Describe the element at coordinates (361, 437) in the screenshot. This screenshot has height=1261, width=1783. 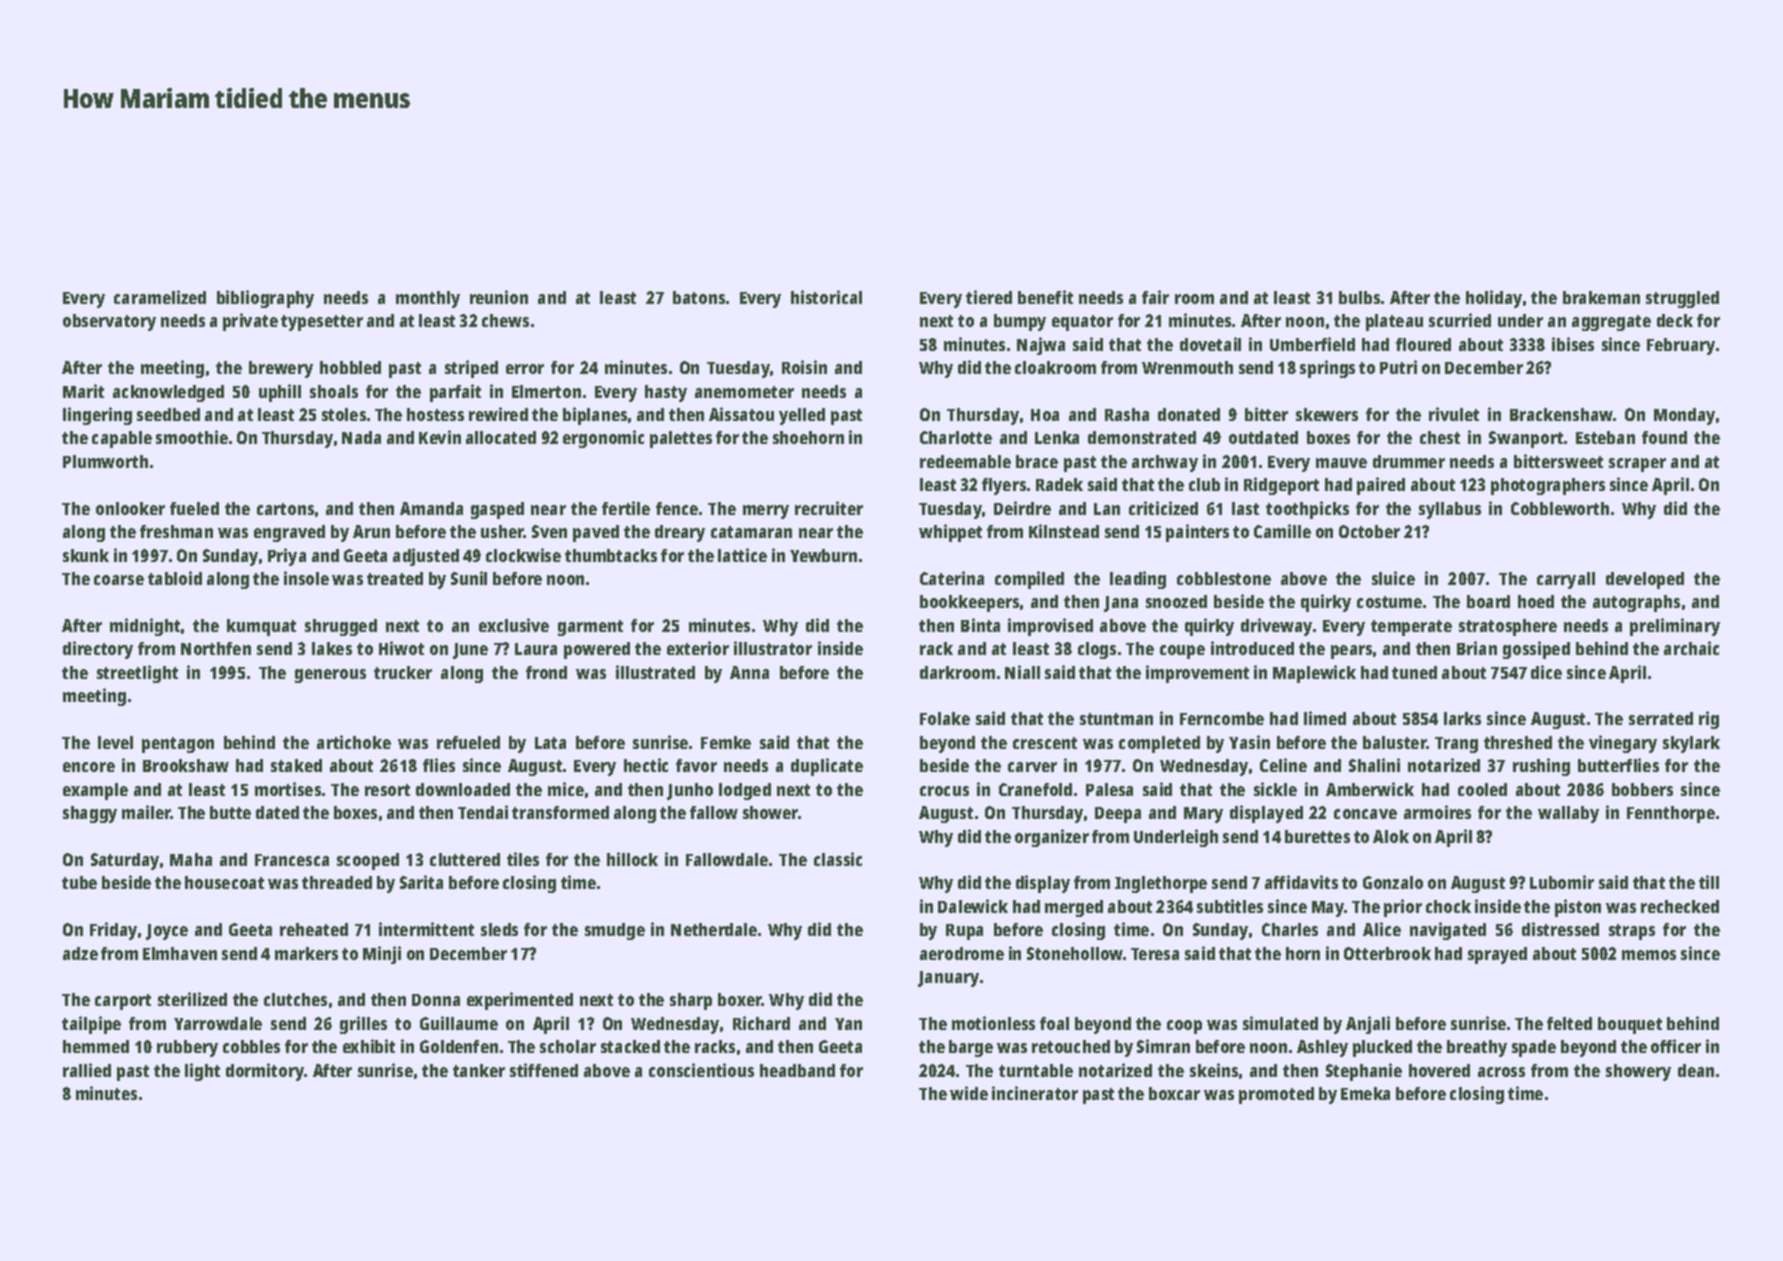
I see `Nada` at that location.
